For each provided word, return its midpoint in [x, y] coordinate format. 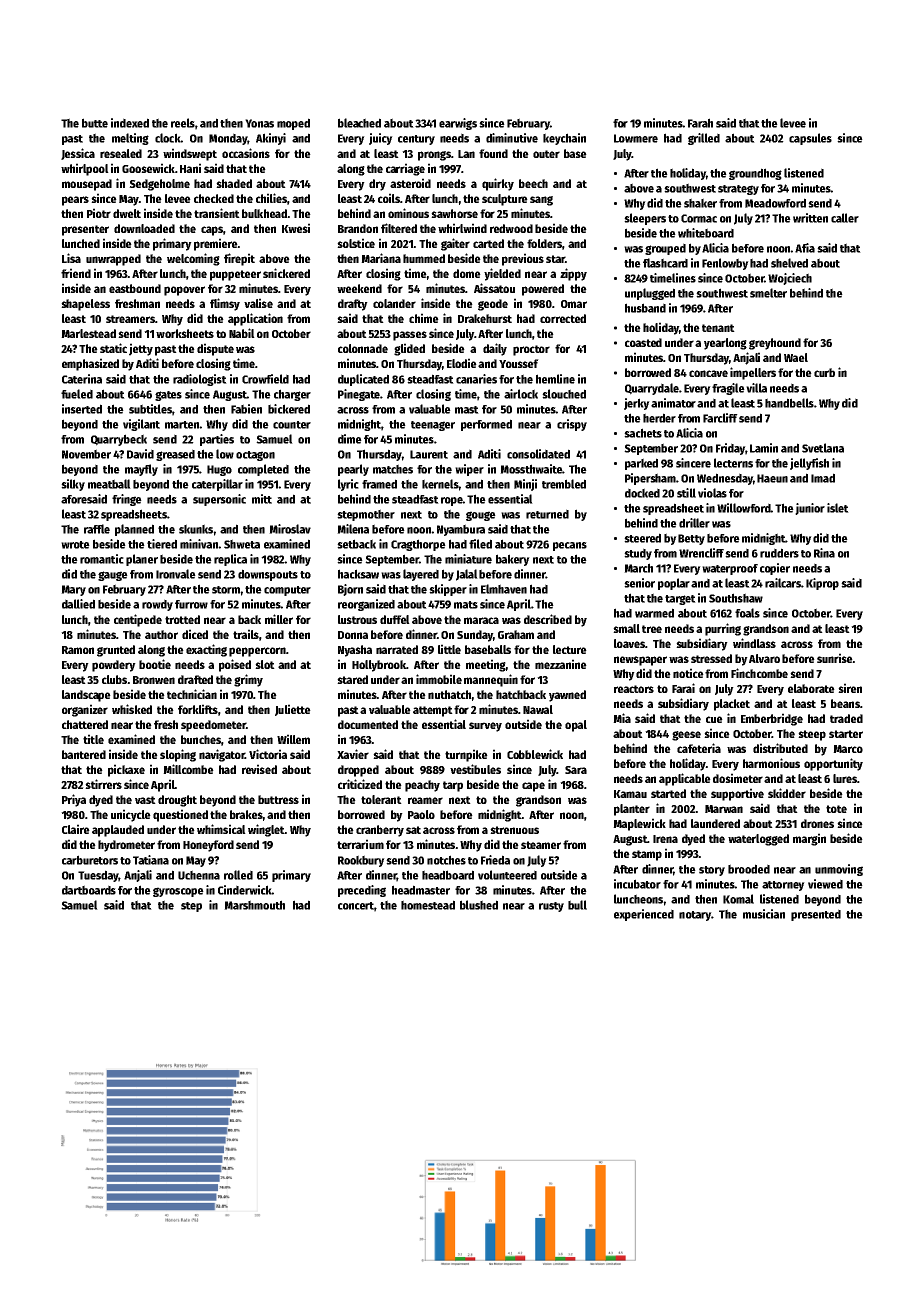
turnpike [466, 755]
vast [145, 800]
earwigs [458, 124]
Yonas [259, 123]
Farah [700, 123]
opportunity [833, 764]
